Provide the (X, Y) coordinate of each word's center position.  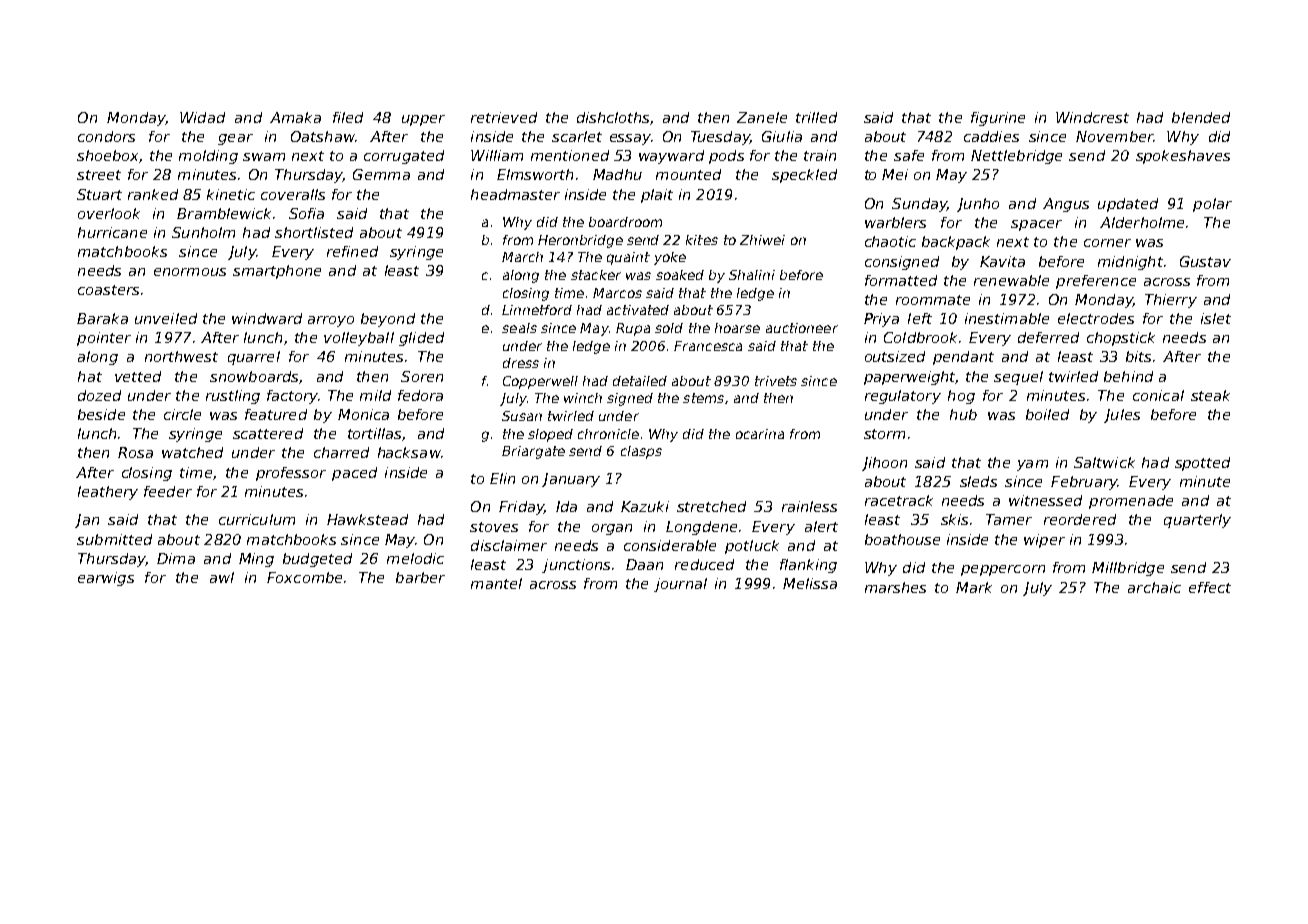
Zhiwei (762, 240)
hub (963, 414)
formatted (901, 280)
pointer (104, 339)
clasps (641, 452)
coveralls (293, 194)
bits (1138, 356)
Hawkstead (367, 519)
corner (1107, 243)
